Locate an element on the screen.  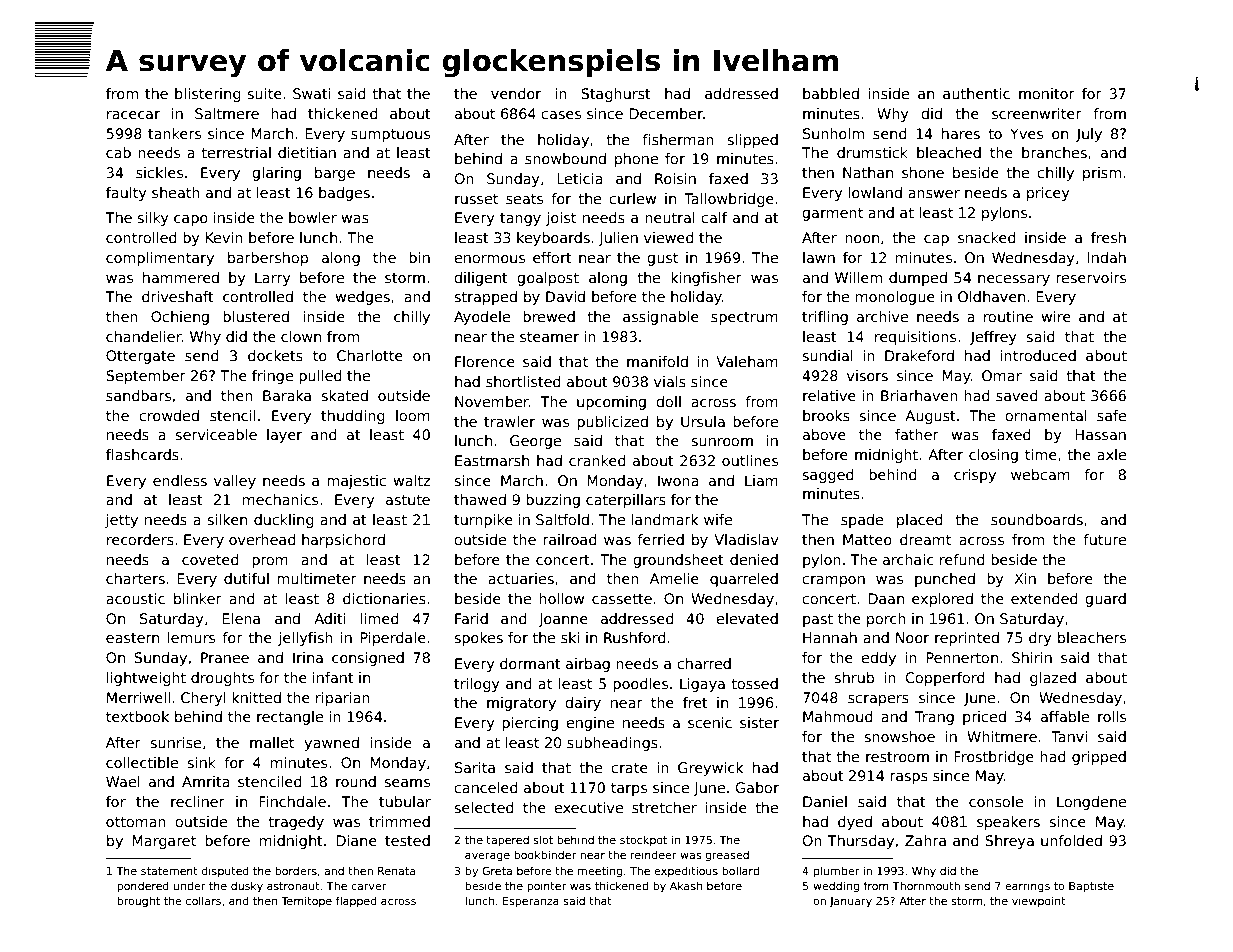
Swati is located at coordinates (312, 93).
